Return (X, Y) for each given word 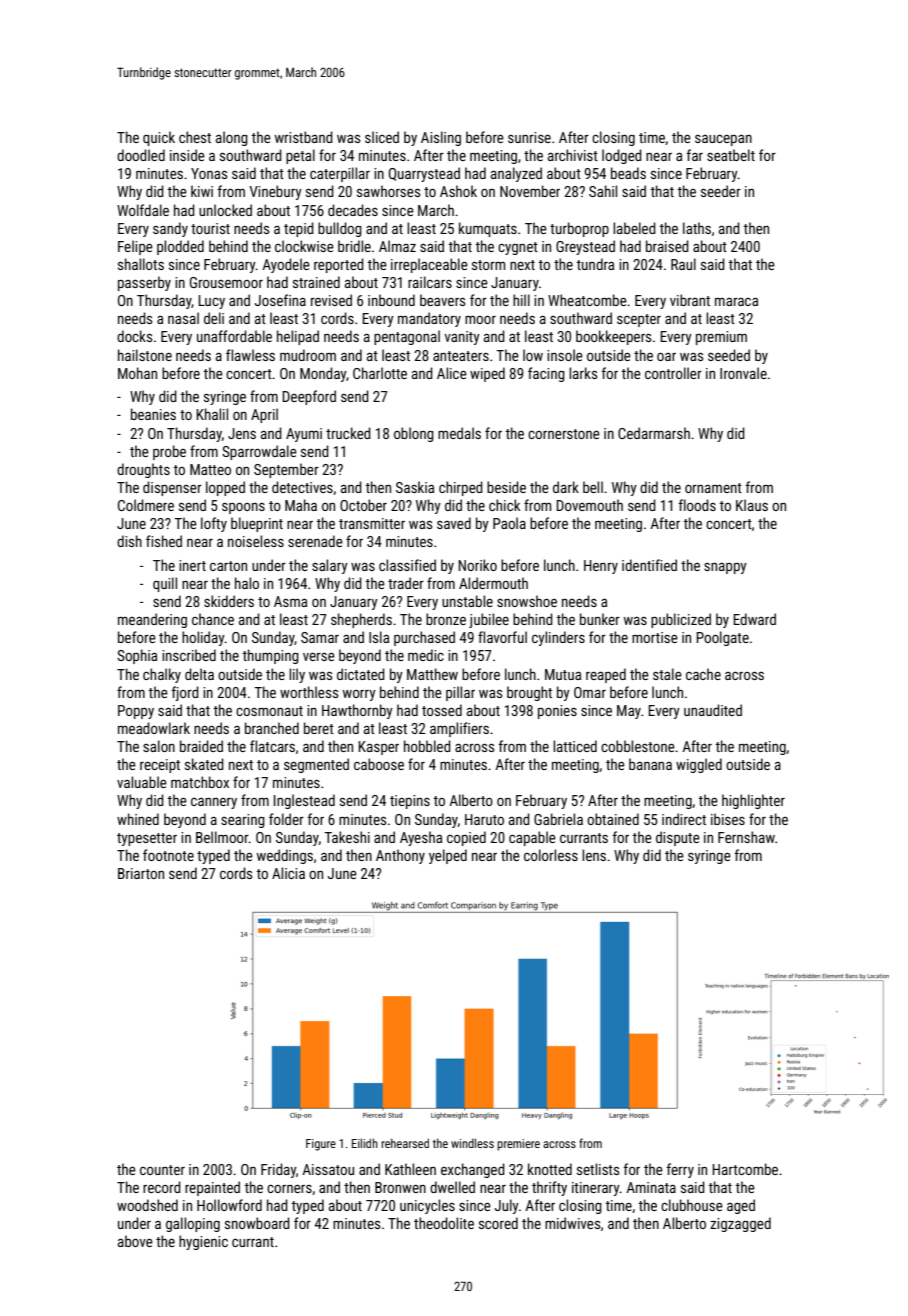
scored (498, 1223)
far (695, 155)
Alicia (288, 873)
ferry (680, 1170)
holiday (203, 638)
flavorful (502, 637)
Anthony (400, 856)
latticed (575, 746)
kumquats (488, 229)
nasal (183, 318)
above (135, 1241)
